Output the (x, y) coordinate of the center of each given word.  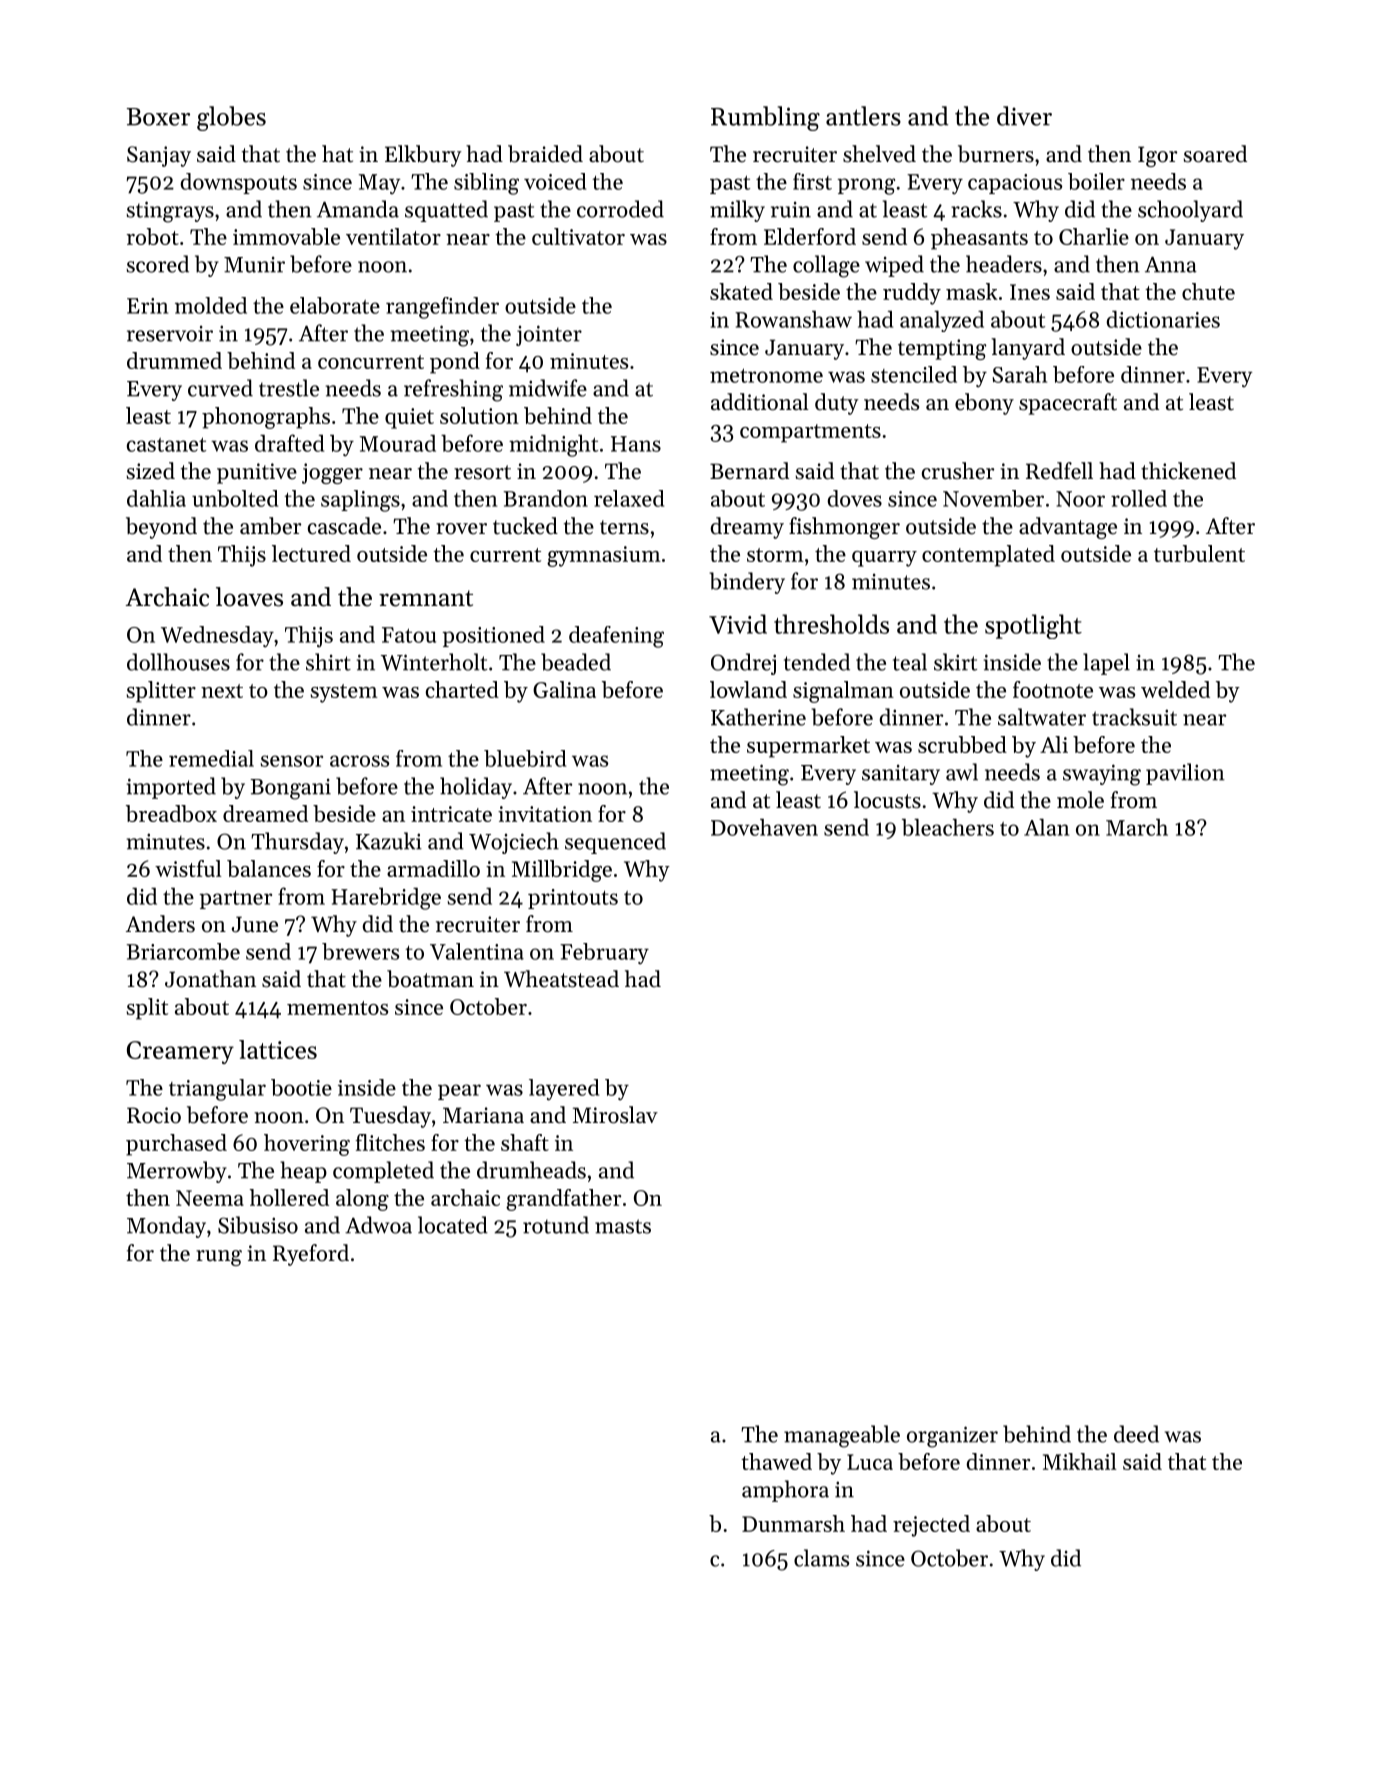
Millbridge (562, 871)
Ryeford (311, 1255)
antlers (863, 116)
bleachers (948, 827)
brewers (360, 951)
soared (1215, 154)
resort (482, 472)
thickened (1188, 471)
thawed (776, 1461)
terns (624, 527)
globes (231, 118)
